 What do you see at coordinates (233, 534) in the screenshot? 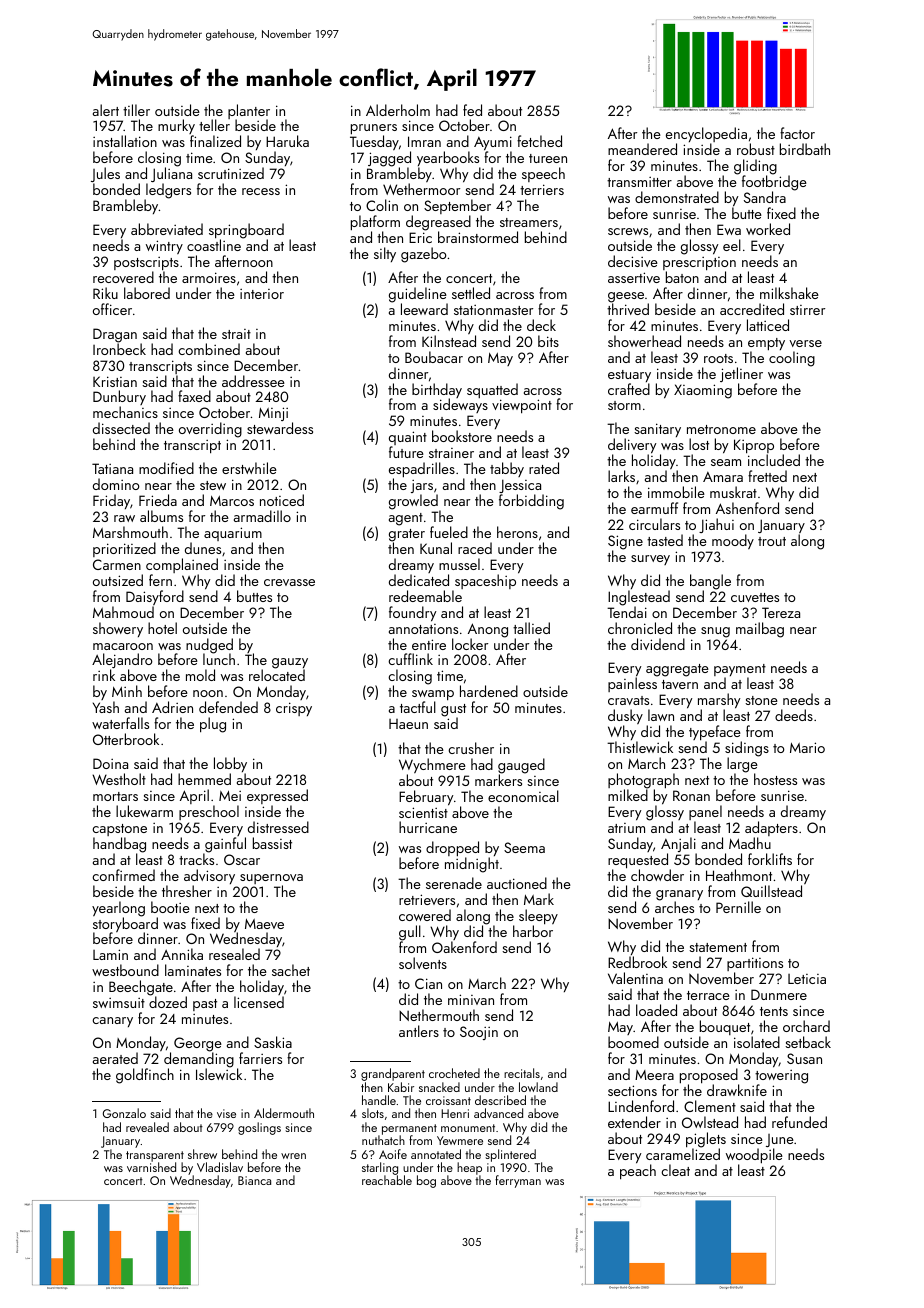
I see `aquarium` at bounding box center [233, 534].
